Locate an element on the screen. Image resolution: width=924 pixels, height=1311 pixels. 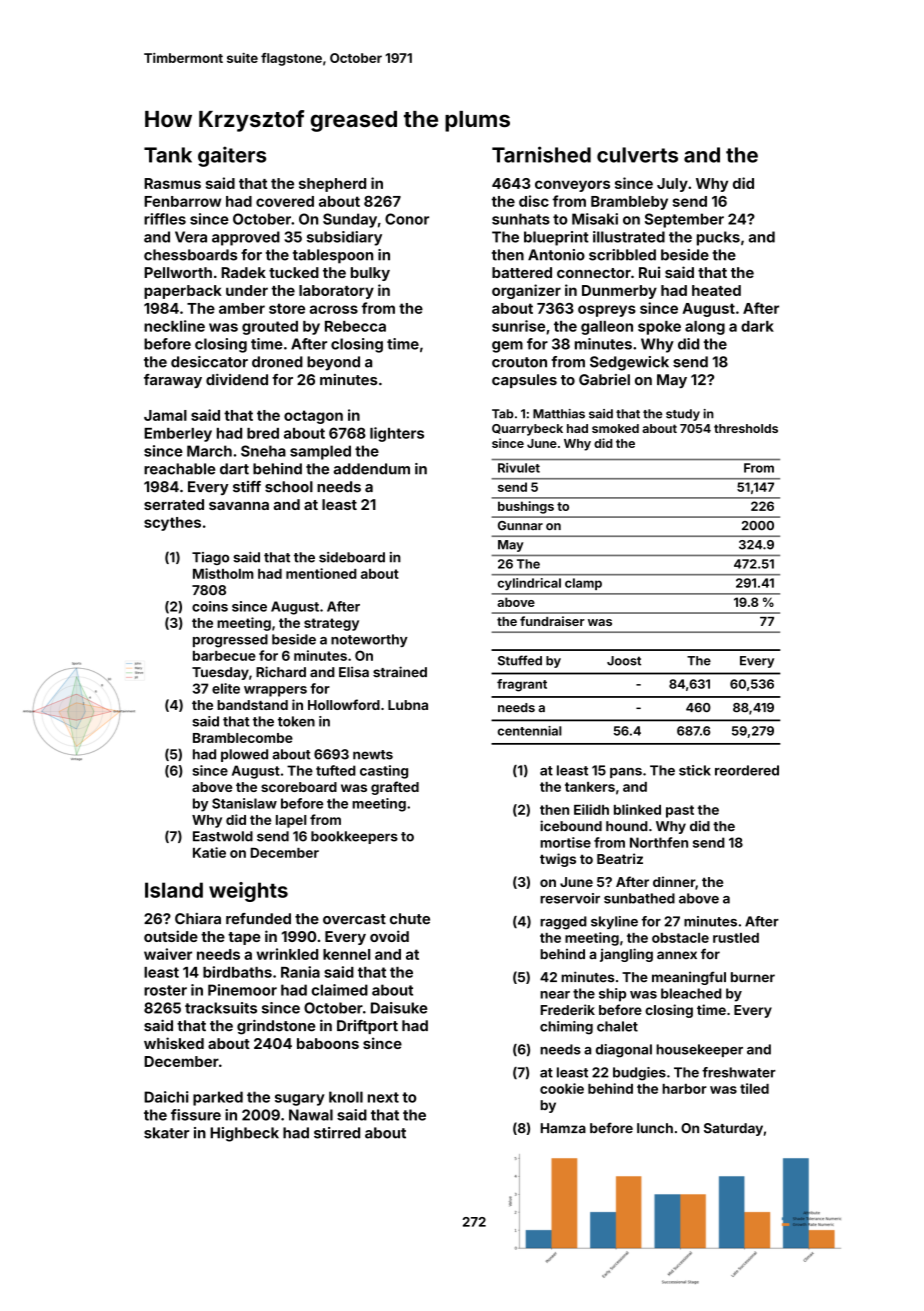
gaiters is located at coordinates (232, 156).
